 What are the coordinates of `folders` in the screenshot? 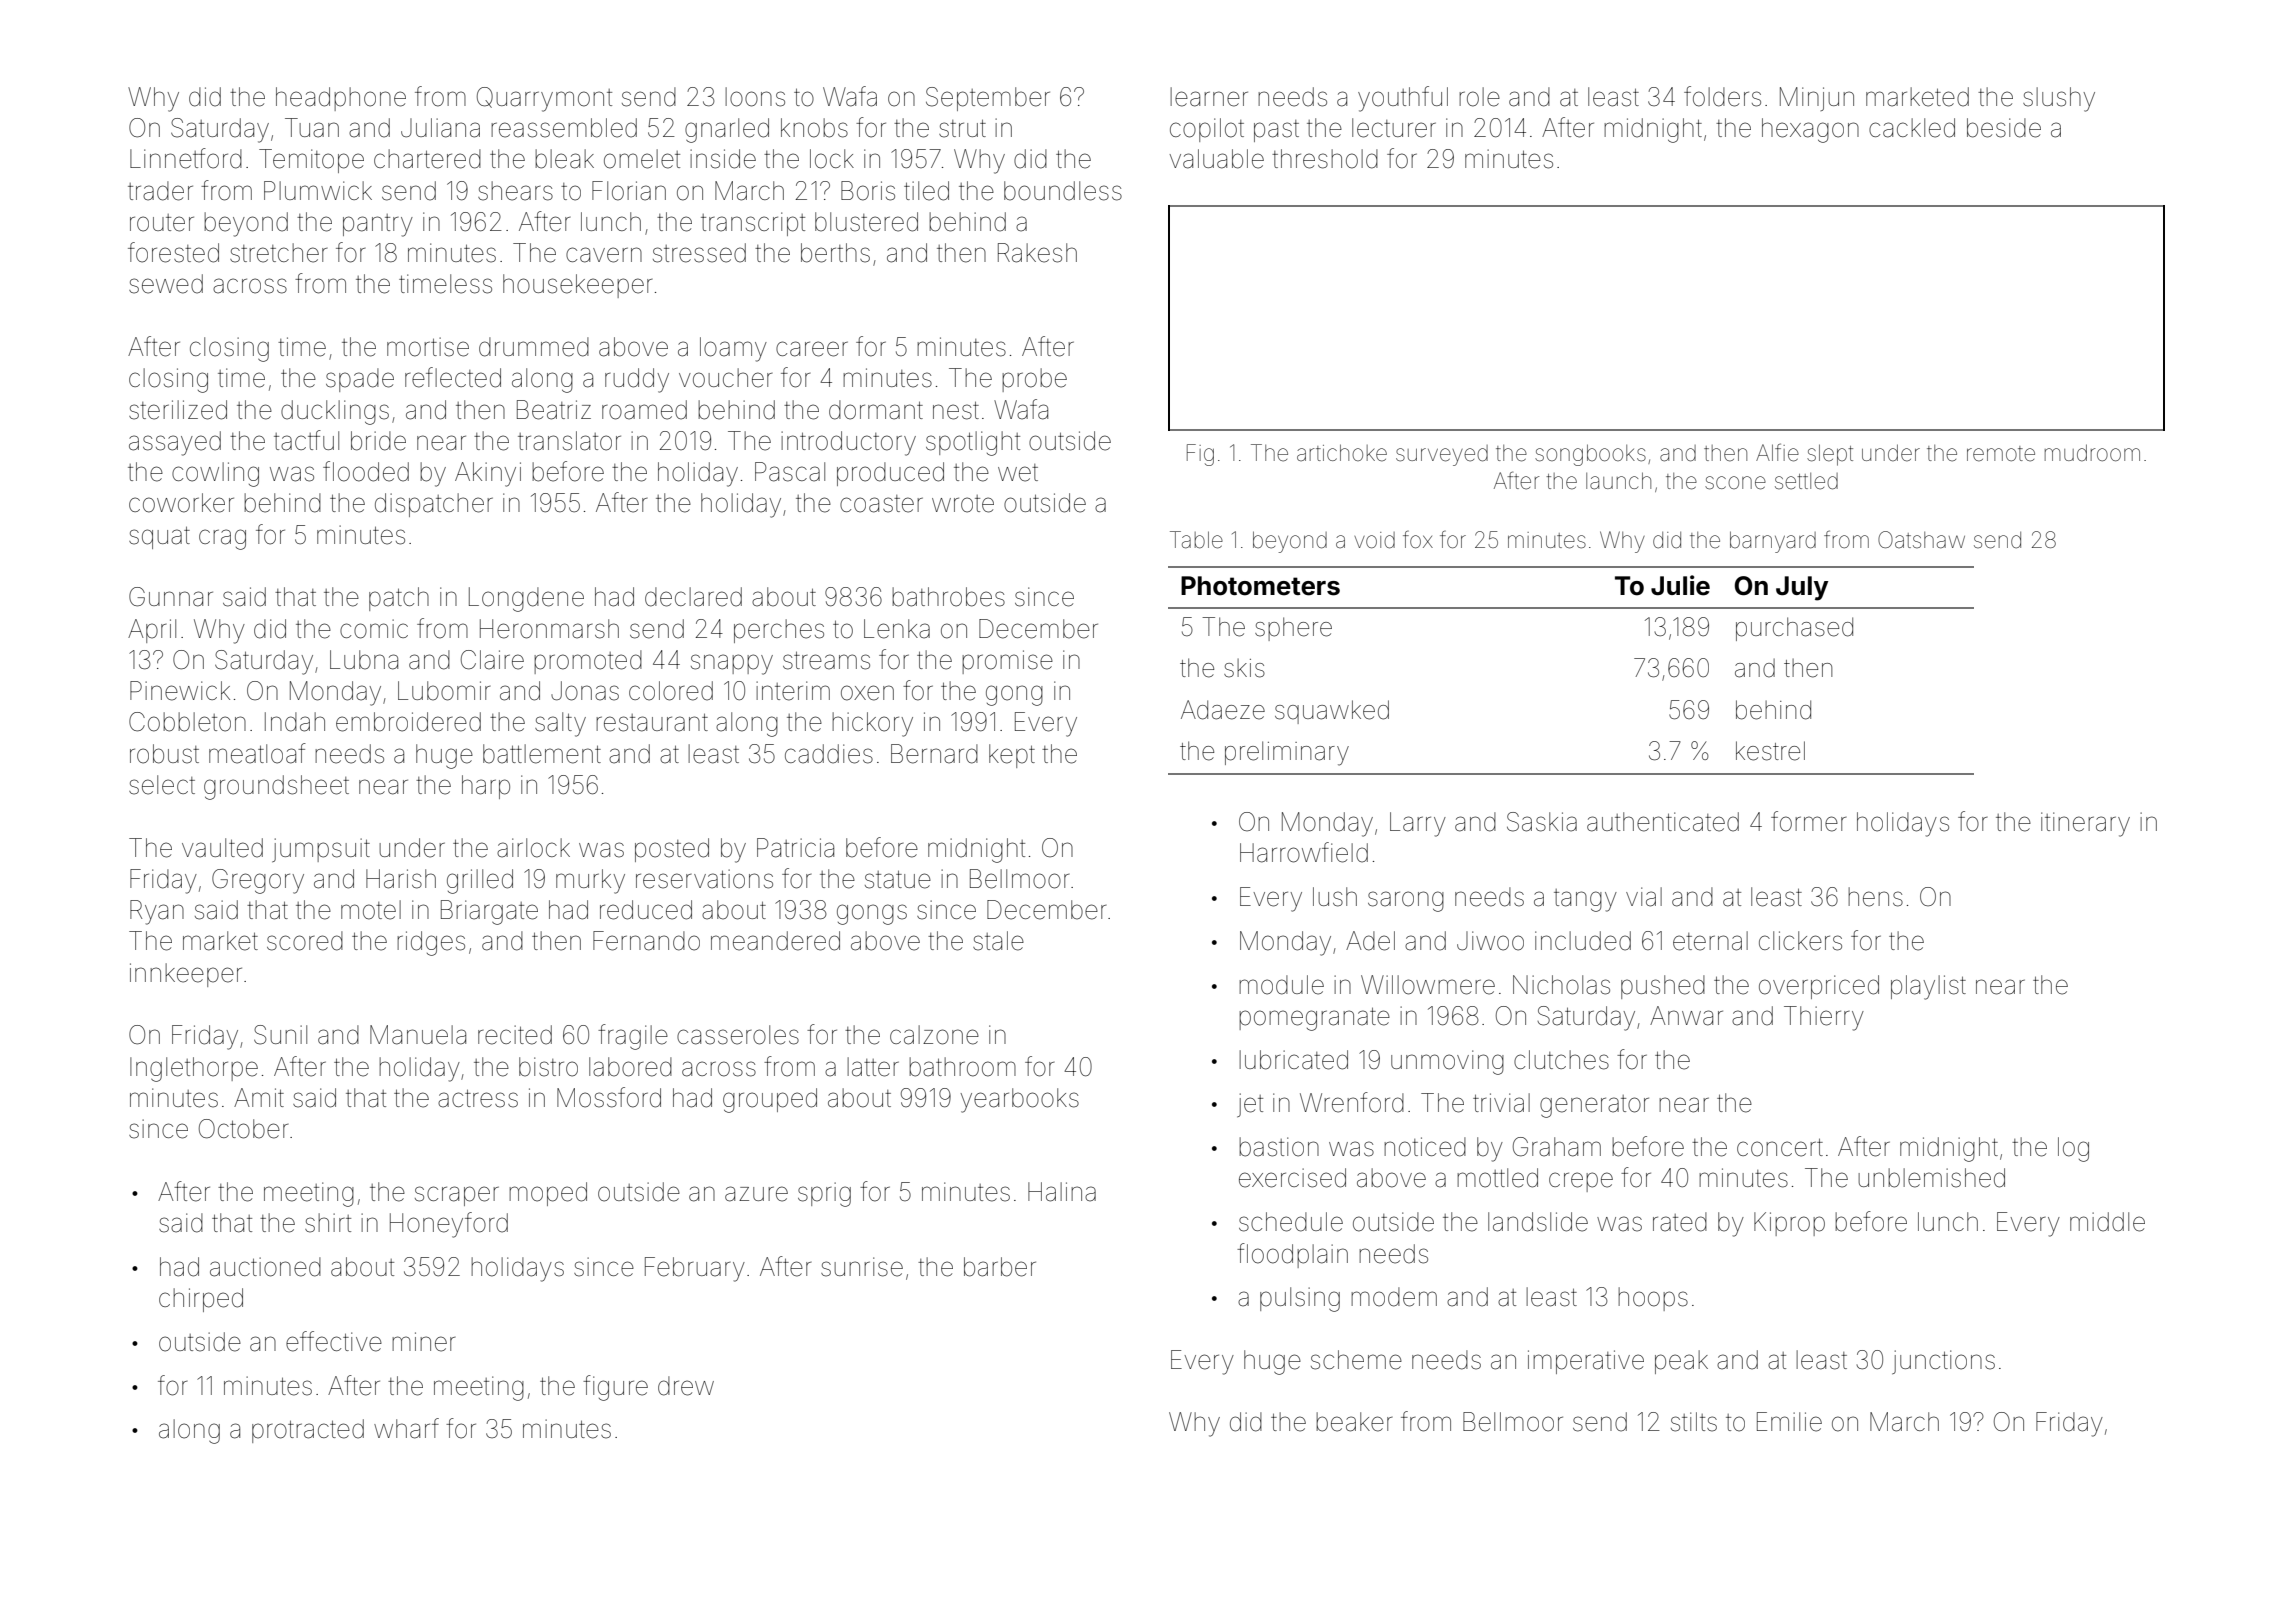 It's located at (1722, 96).
